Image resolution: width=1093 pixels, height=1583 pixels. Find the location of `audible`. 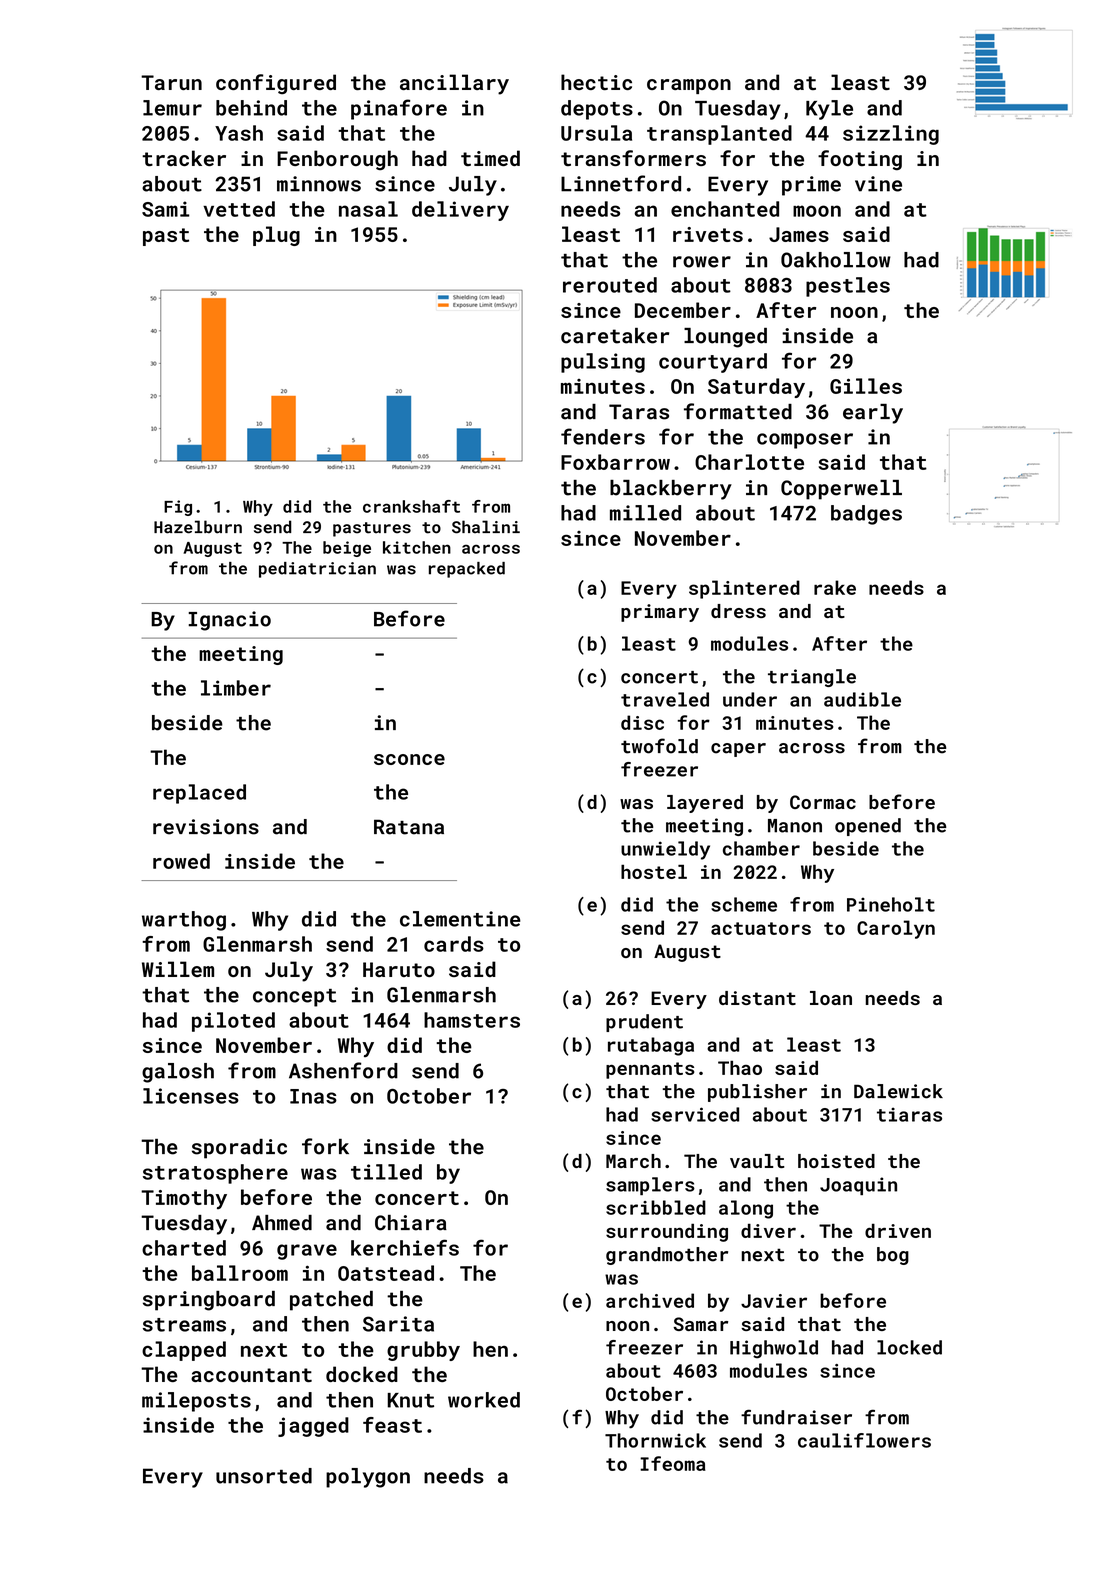

audible is located at coordinates (862, 699).
